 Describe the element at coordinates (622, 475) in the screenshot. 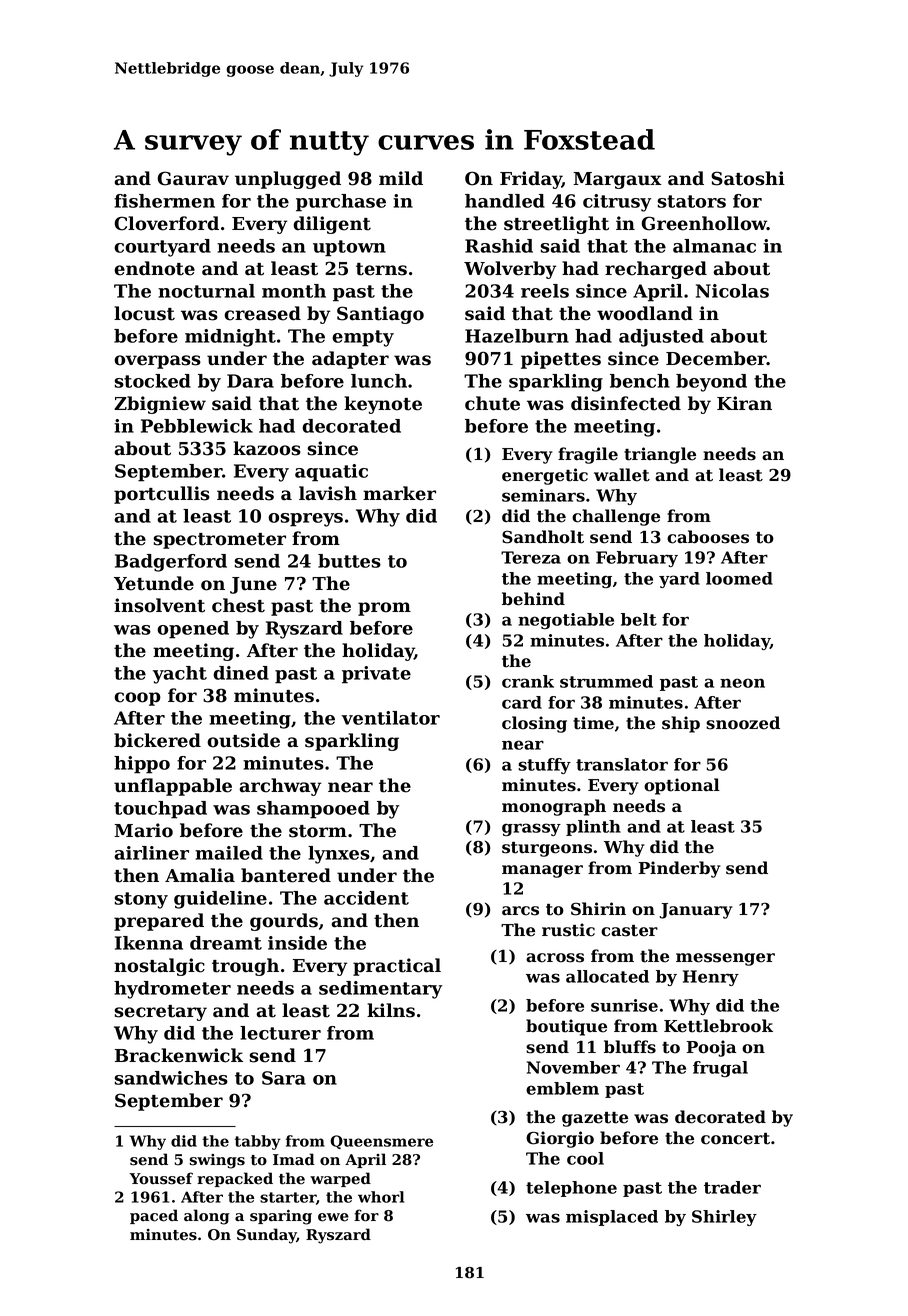

I see `wallet` at that location.
